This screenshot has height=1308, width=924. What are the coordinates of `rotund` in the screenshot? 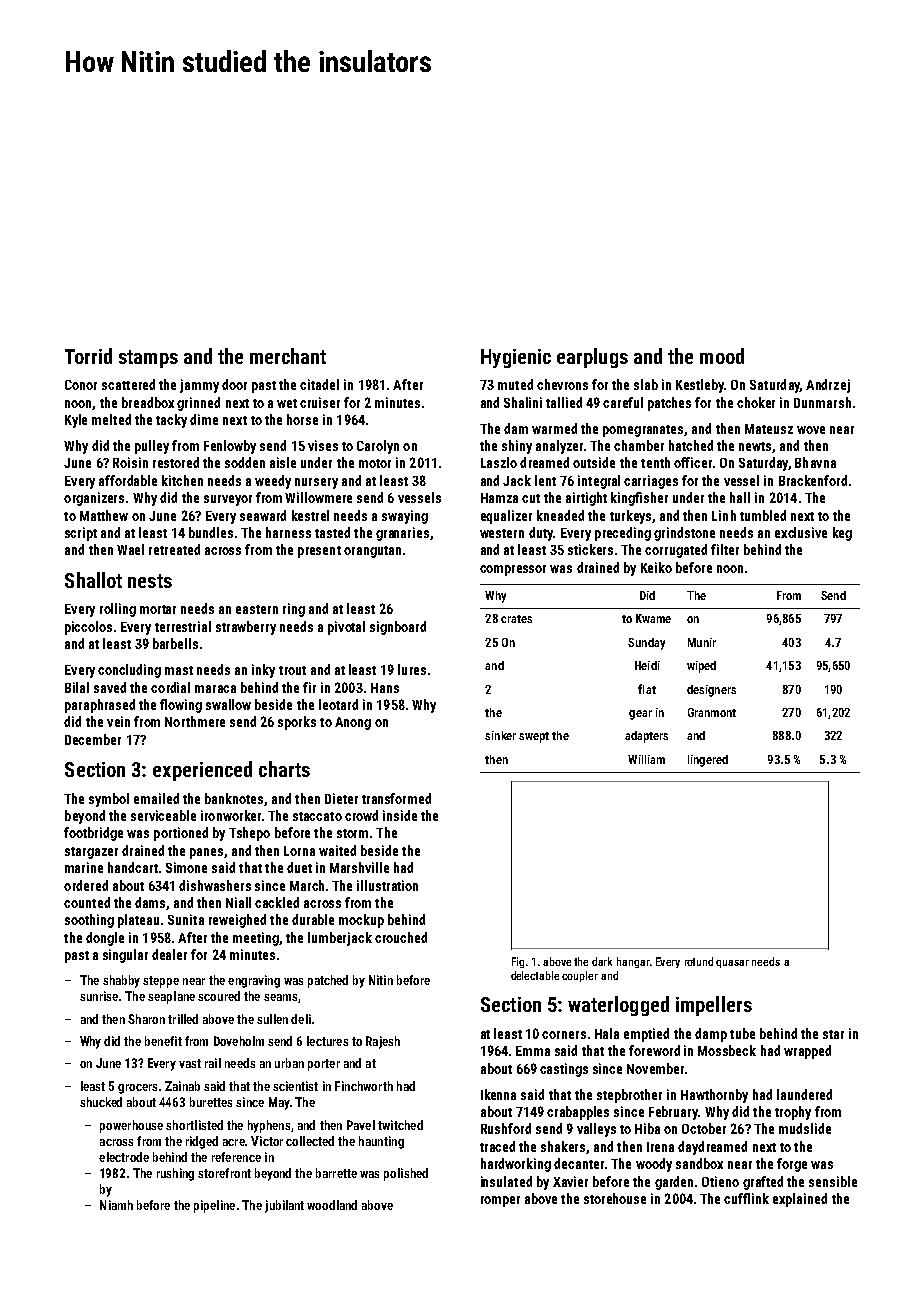 It's located at (699, 961).
